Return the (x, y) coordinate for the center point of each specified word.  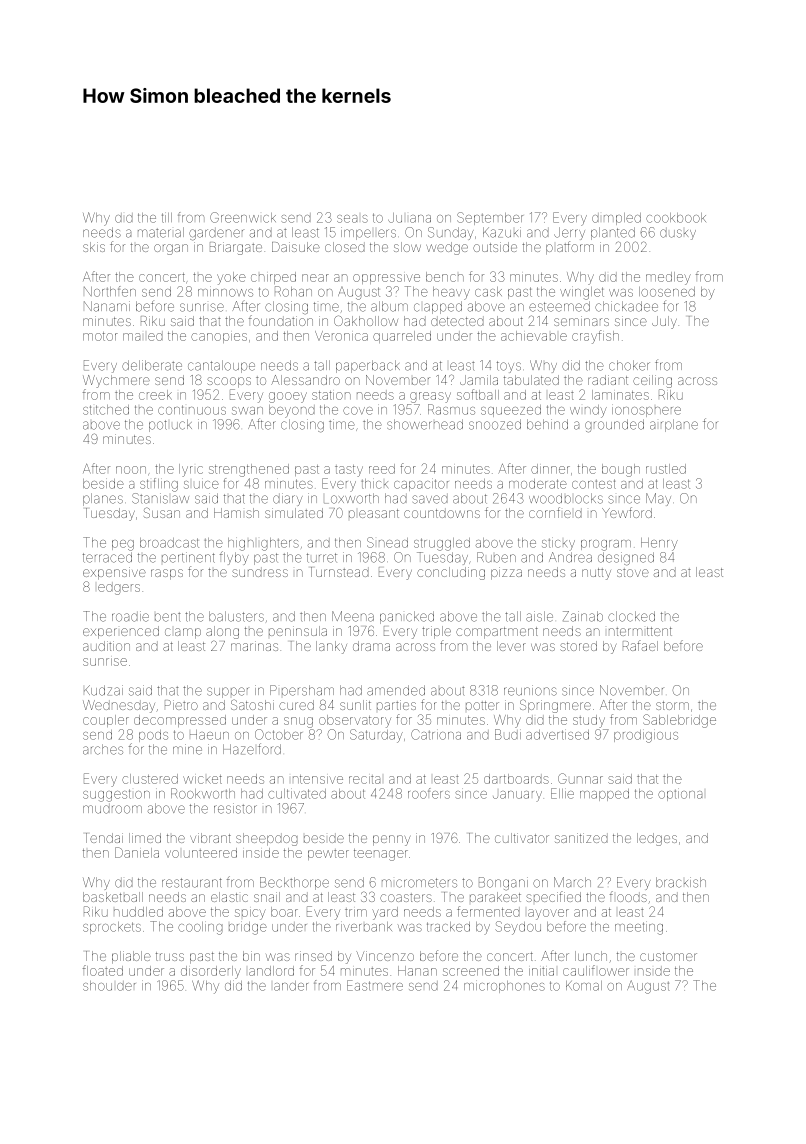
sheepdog (267, 839)
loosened (667, 292)
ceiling (652, 381)
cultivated (297, 793)
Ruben (496, 557)
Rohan (293, 291)
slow (407, 247)
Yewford (627, 512)
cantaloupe (221, 366)
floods (628, 896)
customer (668, 956)
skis (94, 247)
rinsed (313, 956)
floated (103, 970)
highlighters (263, 544)
